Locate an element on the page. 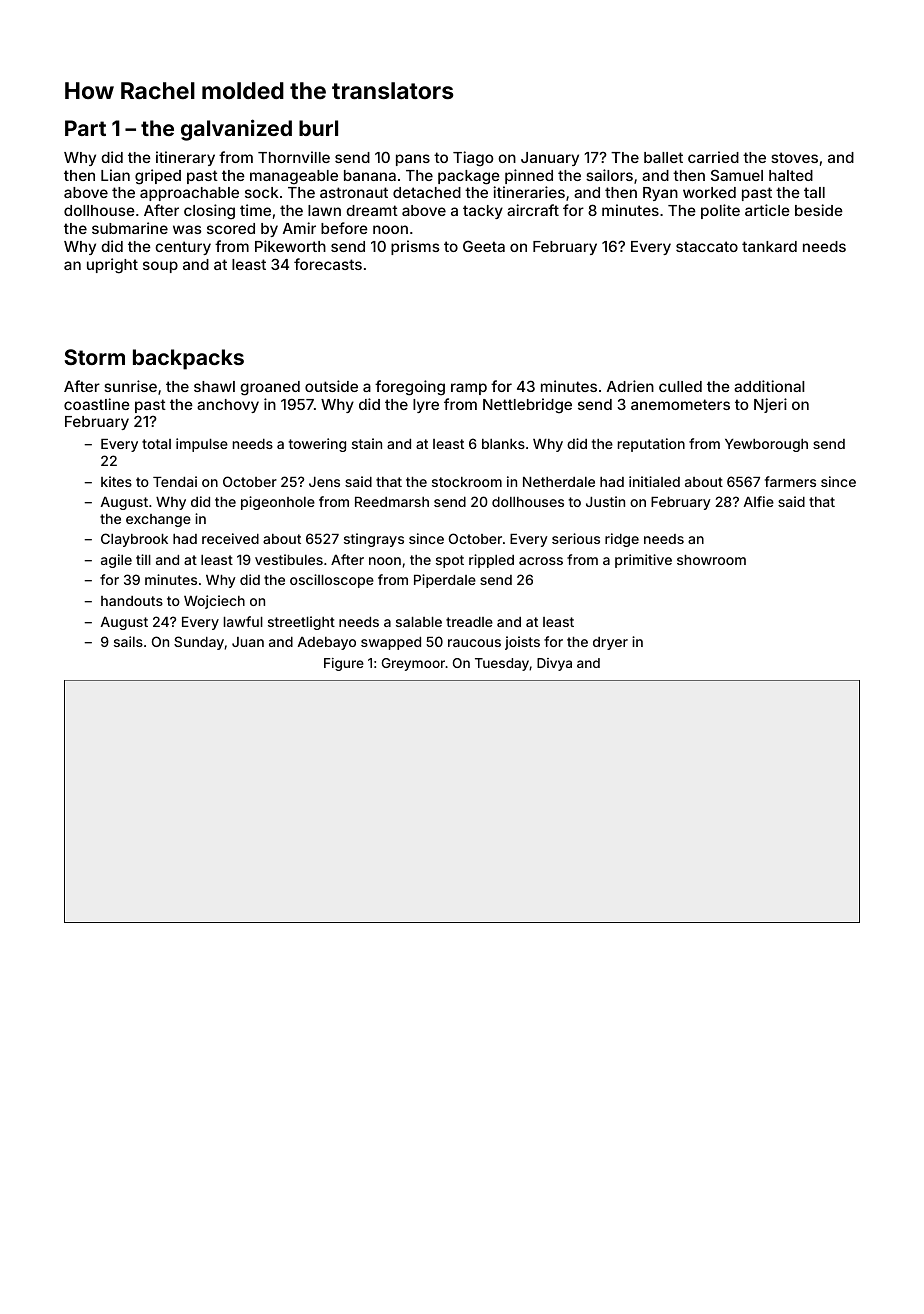  burl is located at coordinates (318, 128).
